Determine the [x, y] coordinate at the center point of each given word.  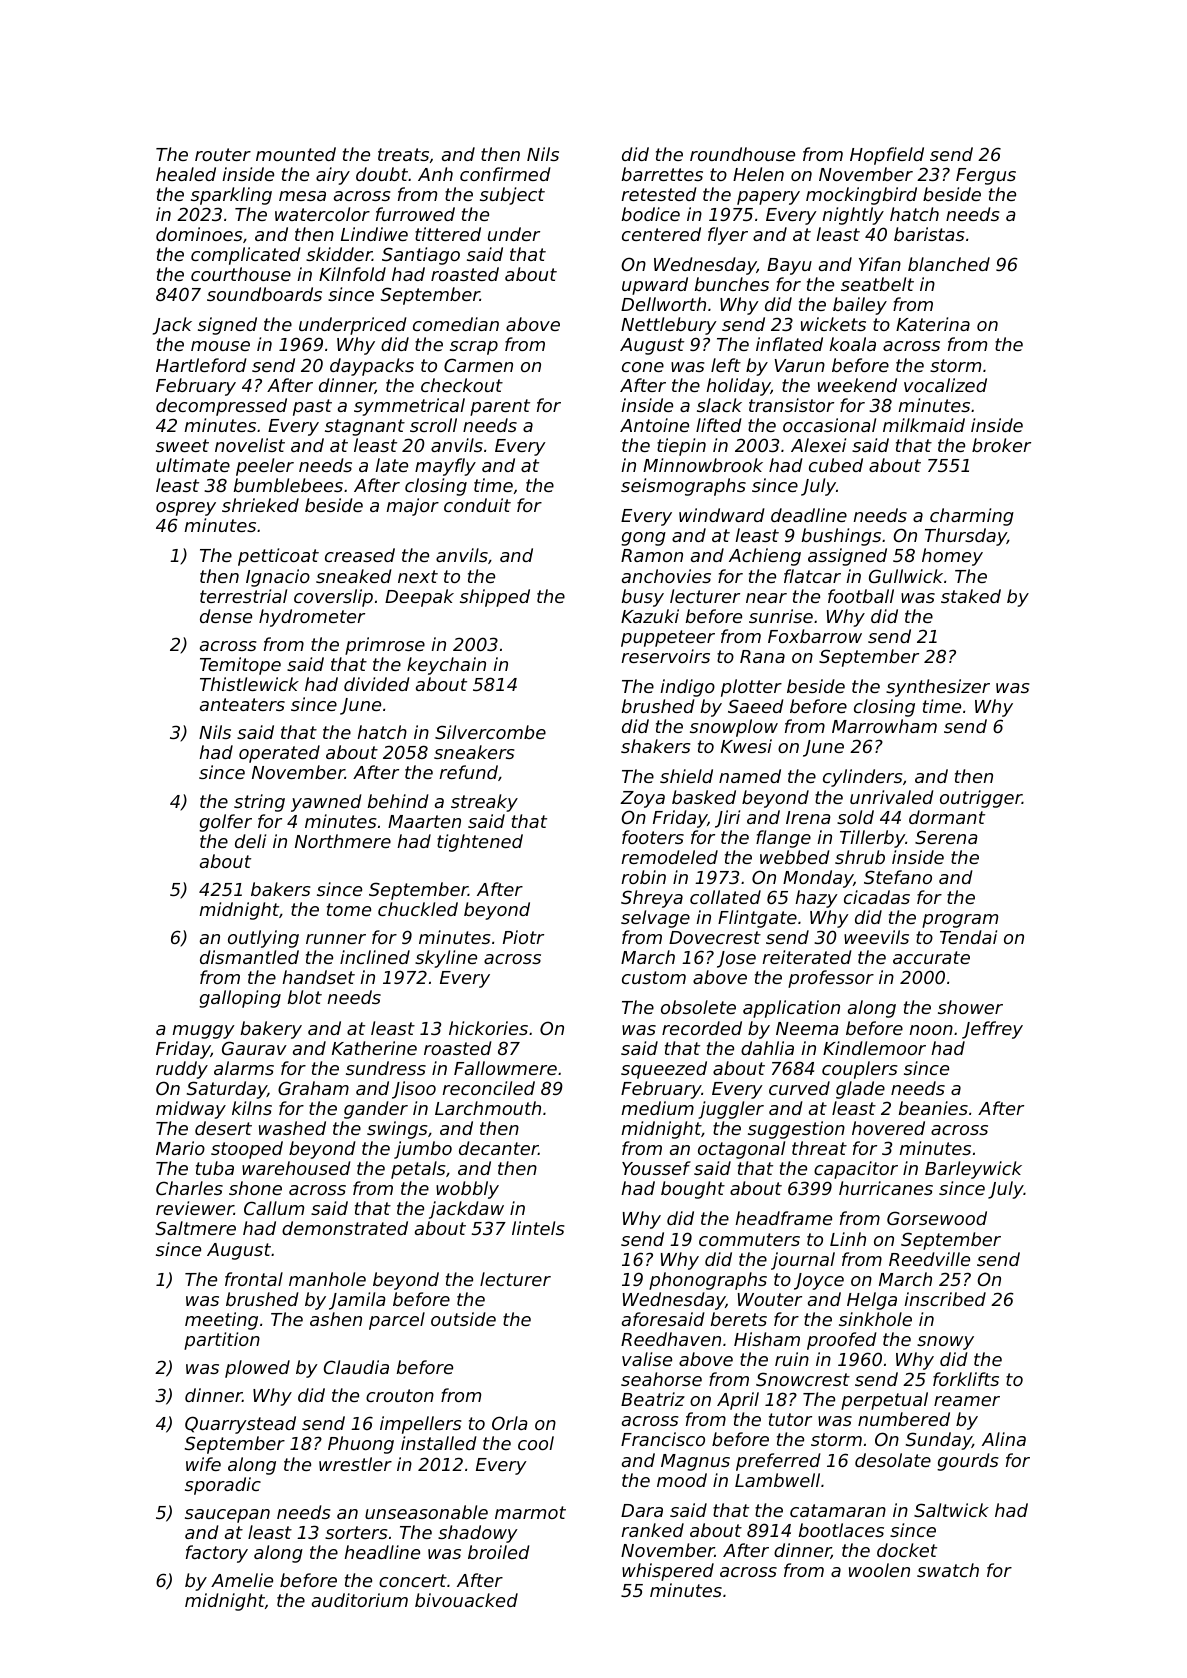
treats [403, 154]
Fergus [986, 176]
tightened [480, 843]
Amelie [242, 1580]
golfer [225, 823]
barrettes [662, 174]
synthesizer [938, 688]
